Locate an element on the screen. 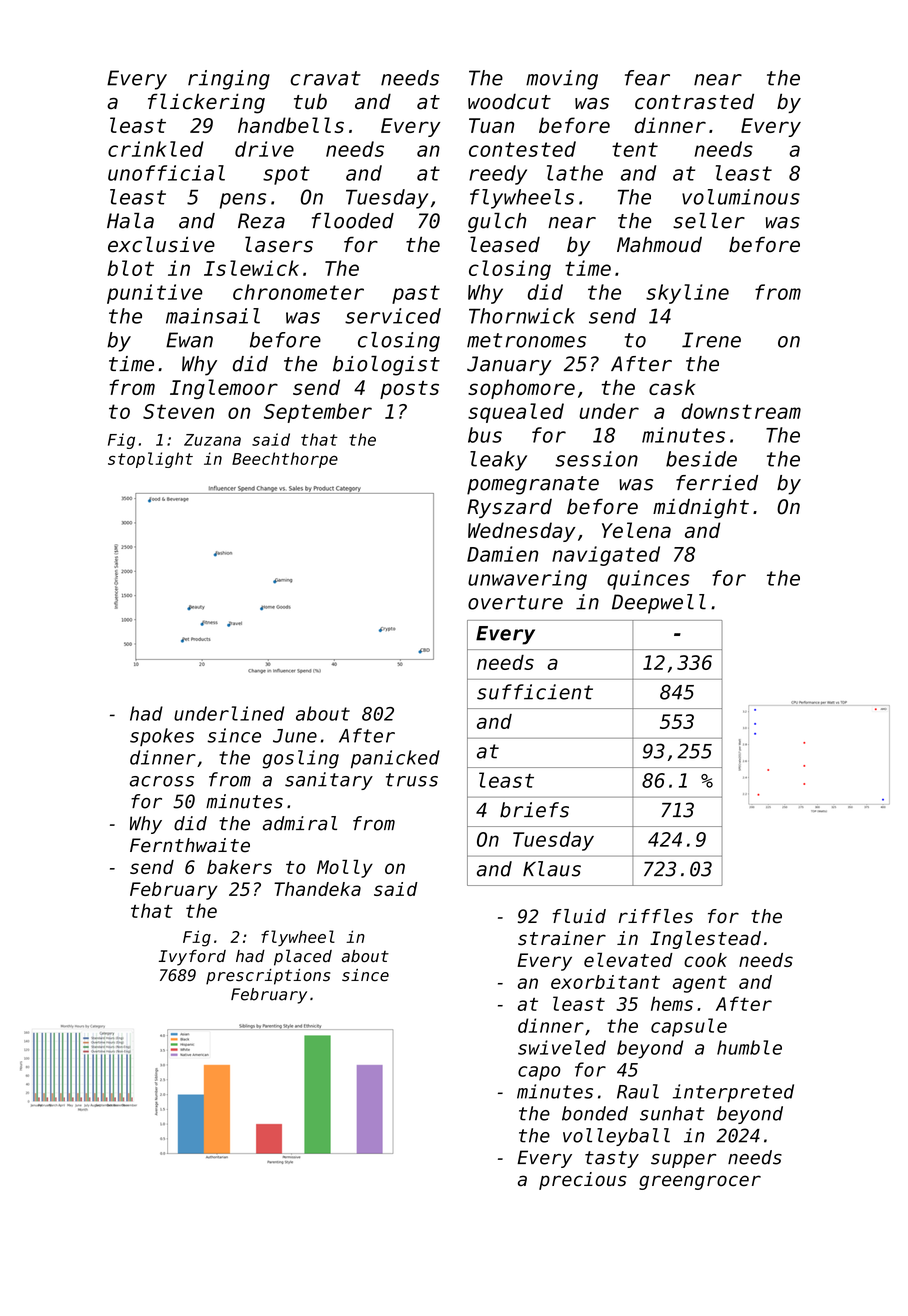 The height and width of the screenshot is (1316, 908). Beechthorpe is located at coordinates (285, 460).
